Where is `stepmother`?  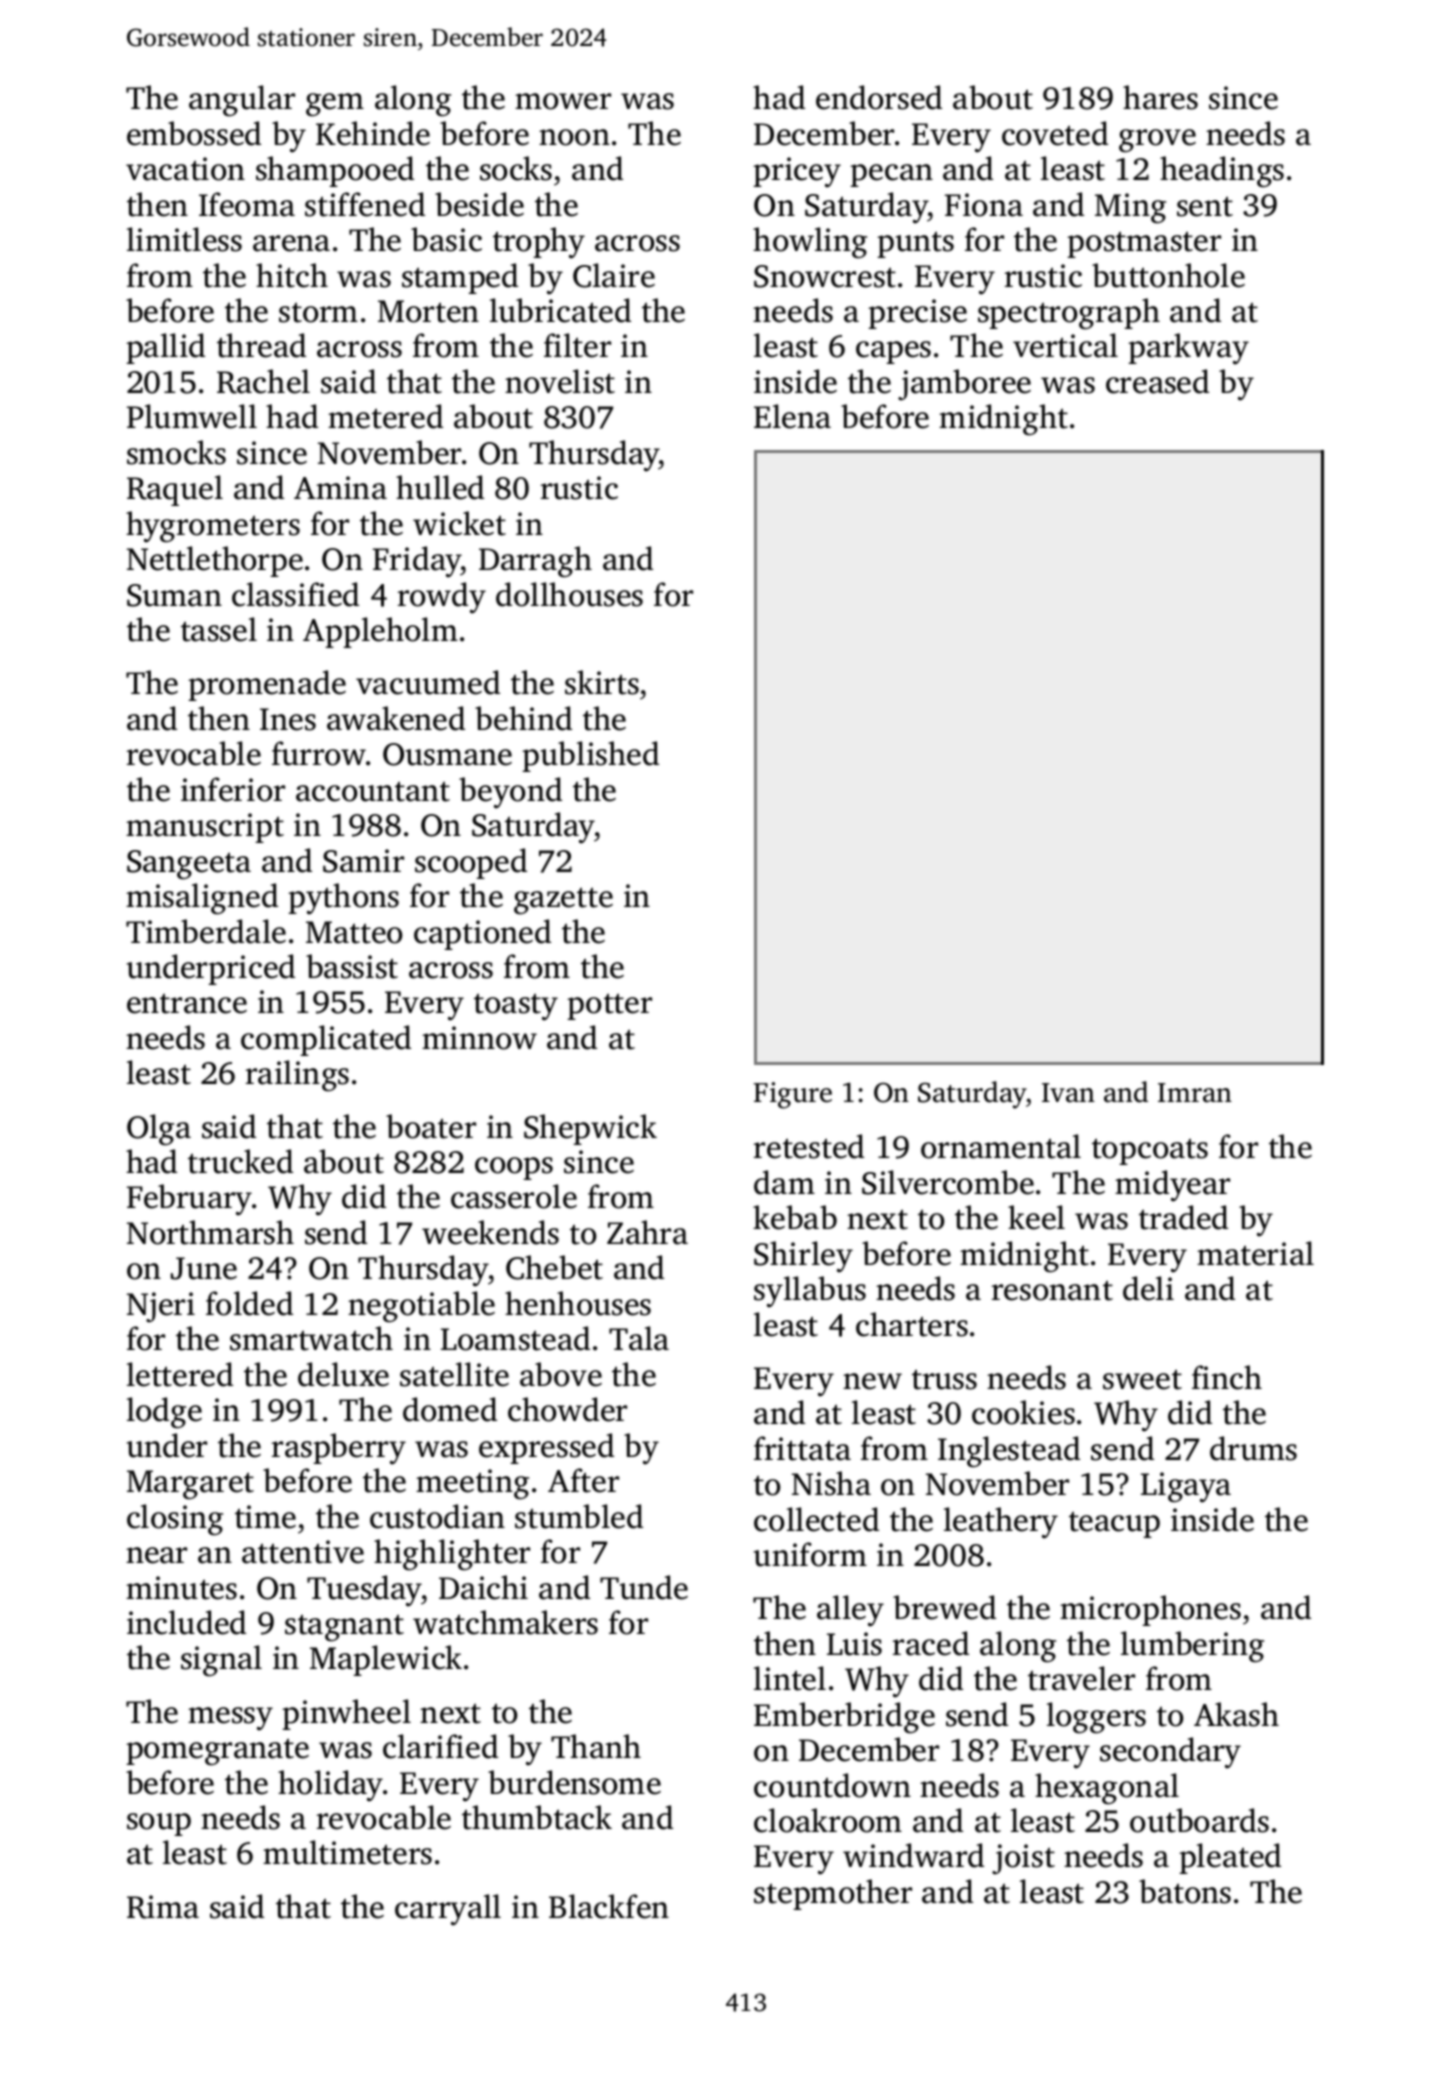
stepmother is located at coordinates (833, 1894).
